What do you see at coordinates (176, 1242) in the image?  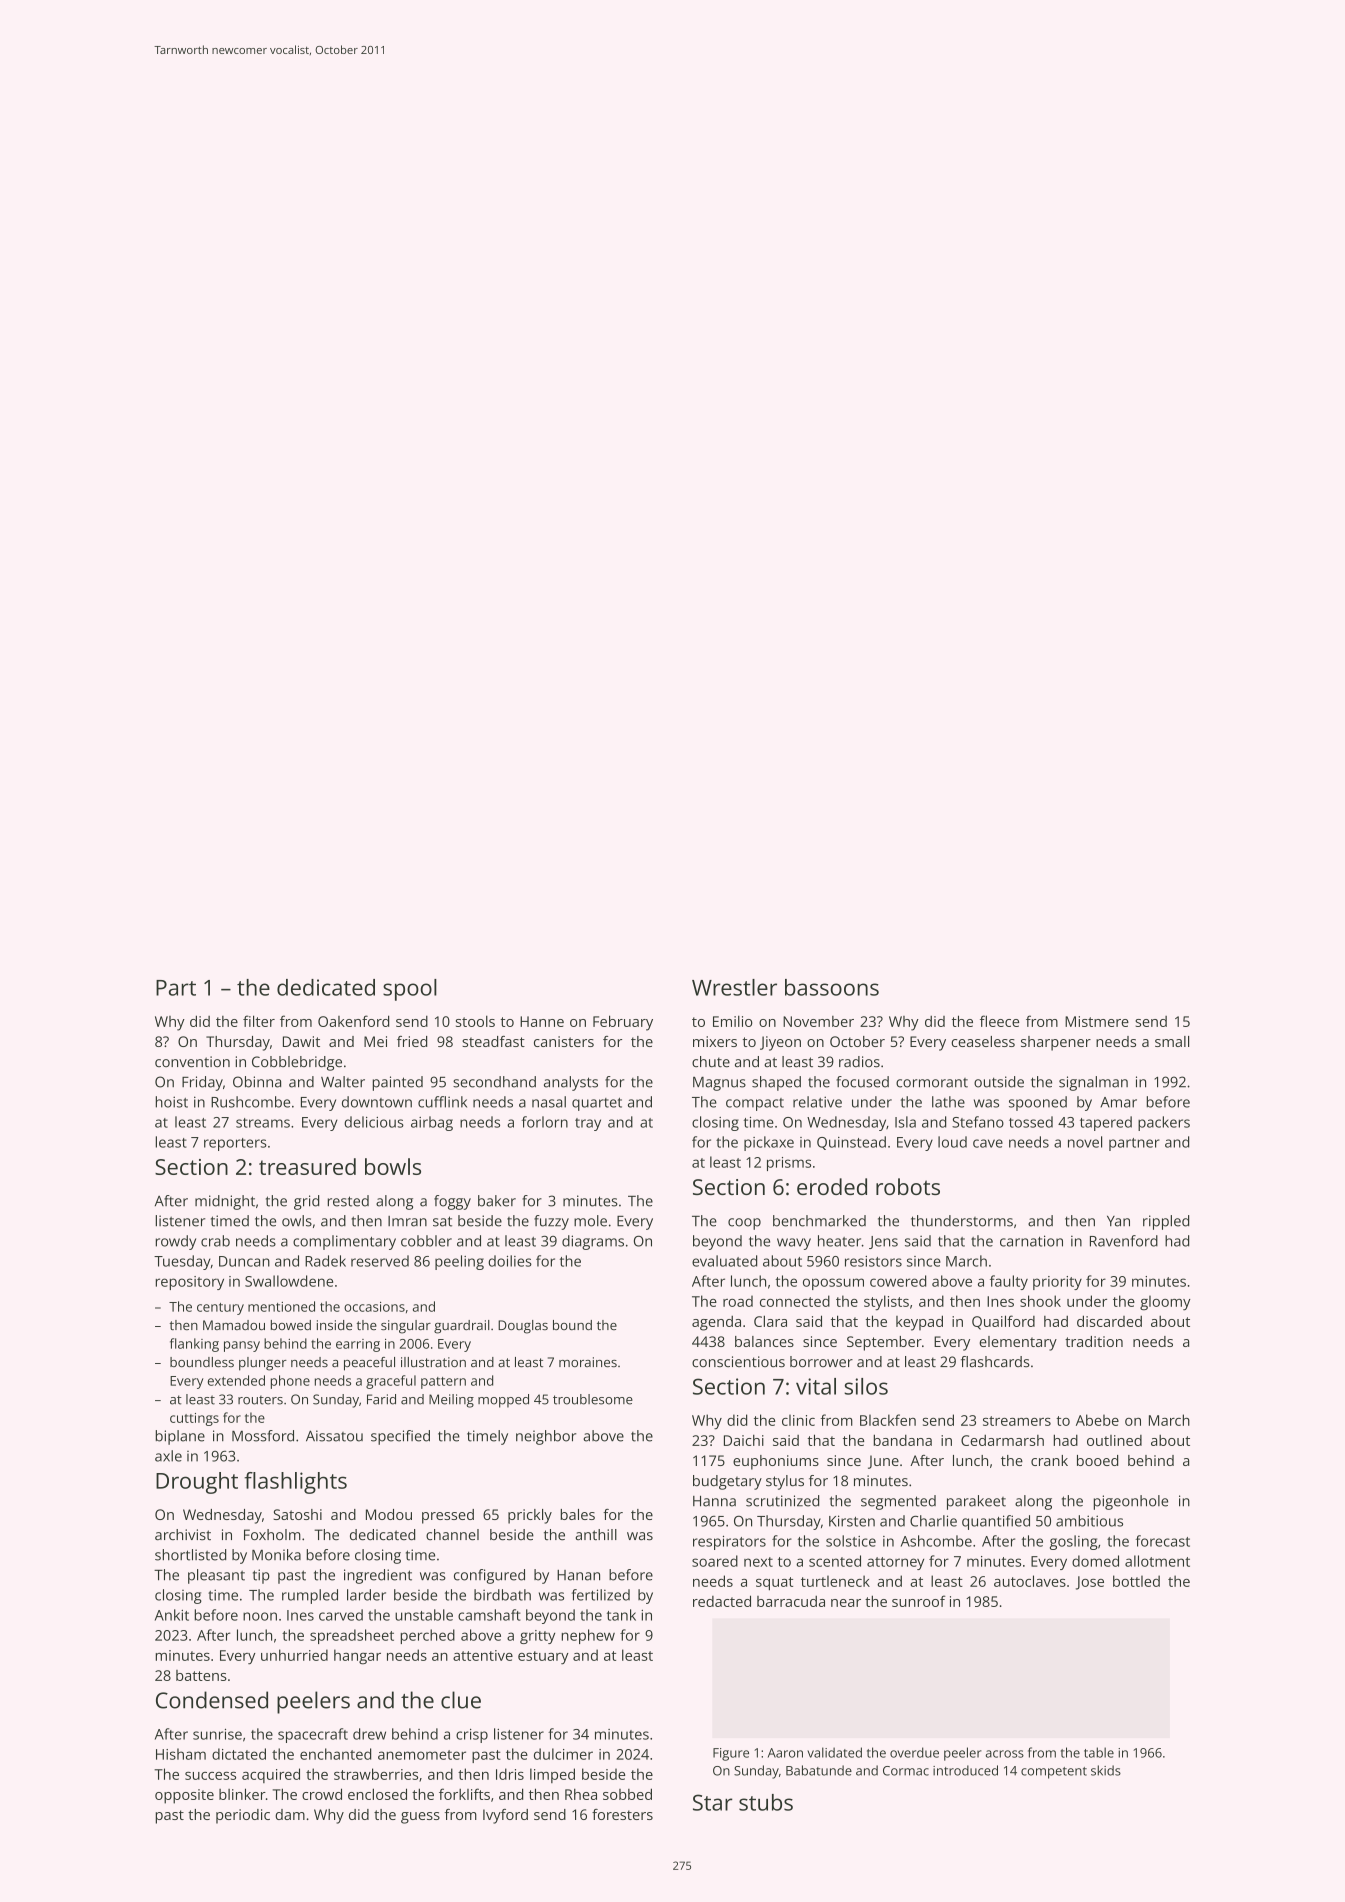 I see `rowdy` at bounding box center [176, 1242].
